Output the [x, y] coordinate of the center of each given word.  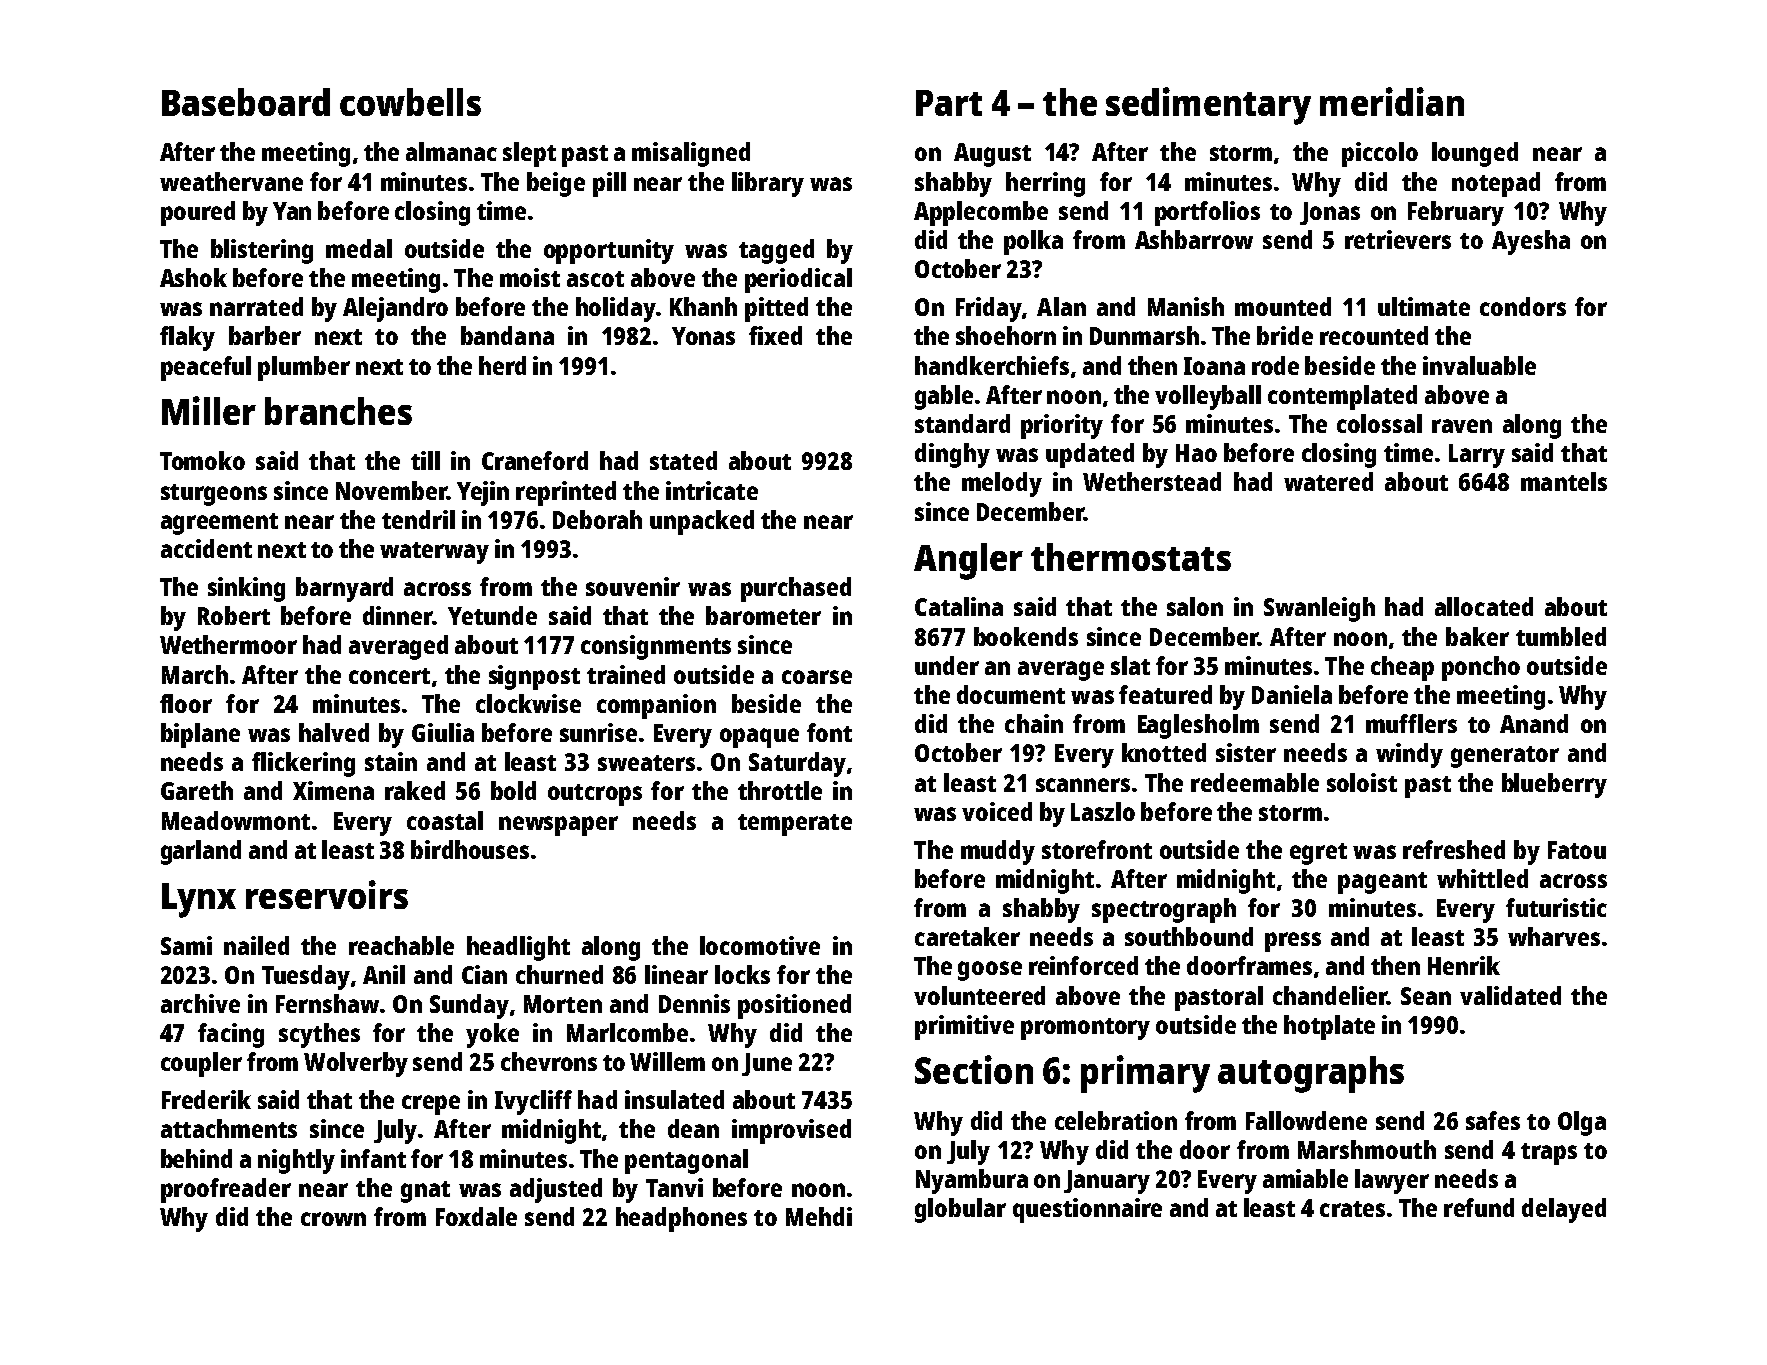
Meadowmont [236, 820]
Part [949, 103]
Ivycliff [533, 1102]
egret [1318, 854]
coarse [817, 677]
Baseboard [246, 102]
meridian [1392, 101]
